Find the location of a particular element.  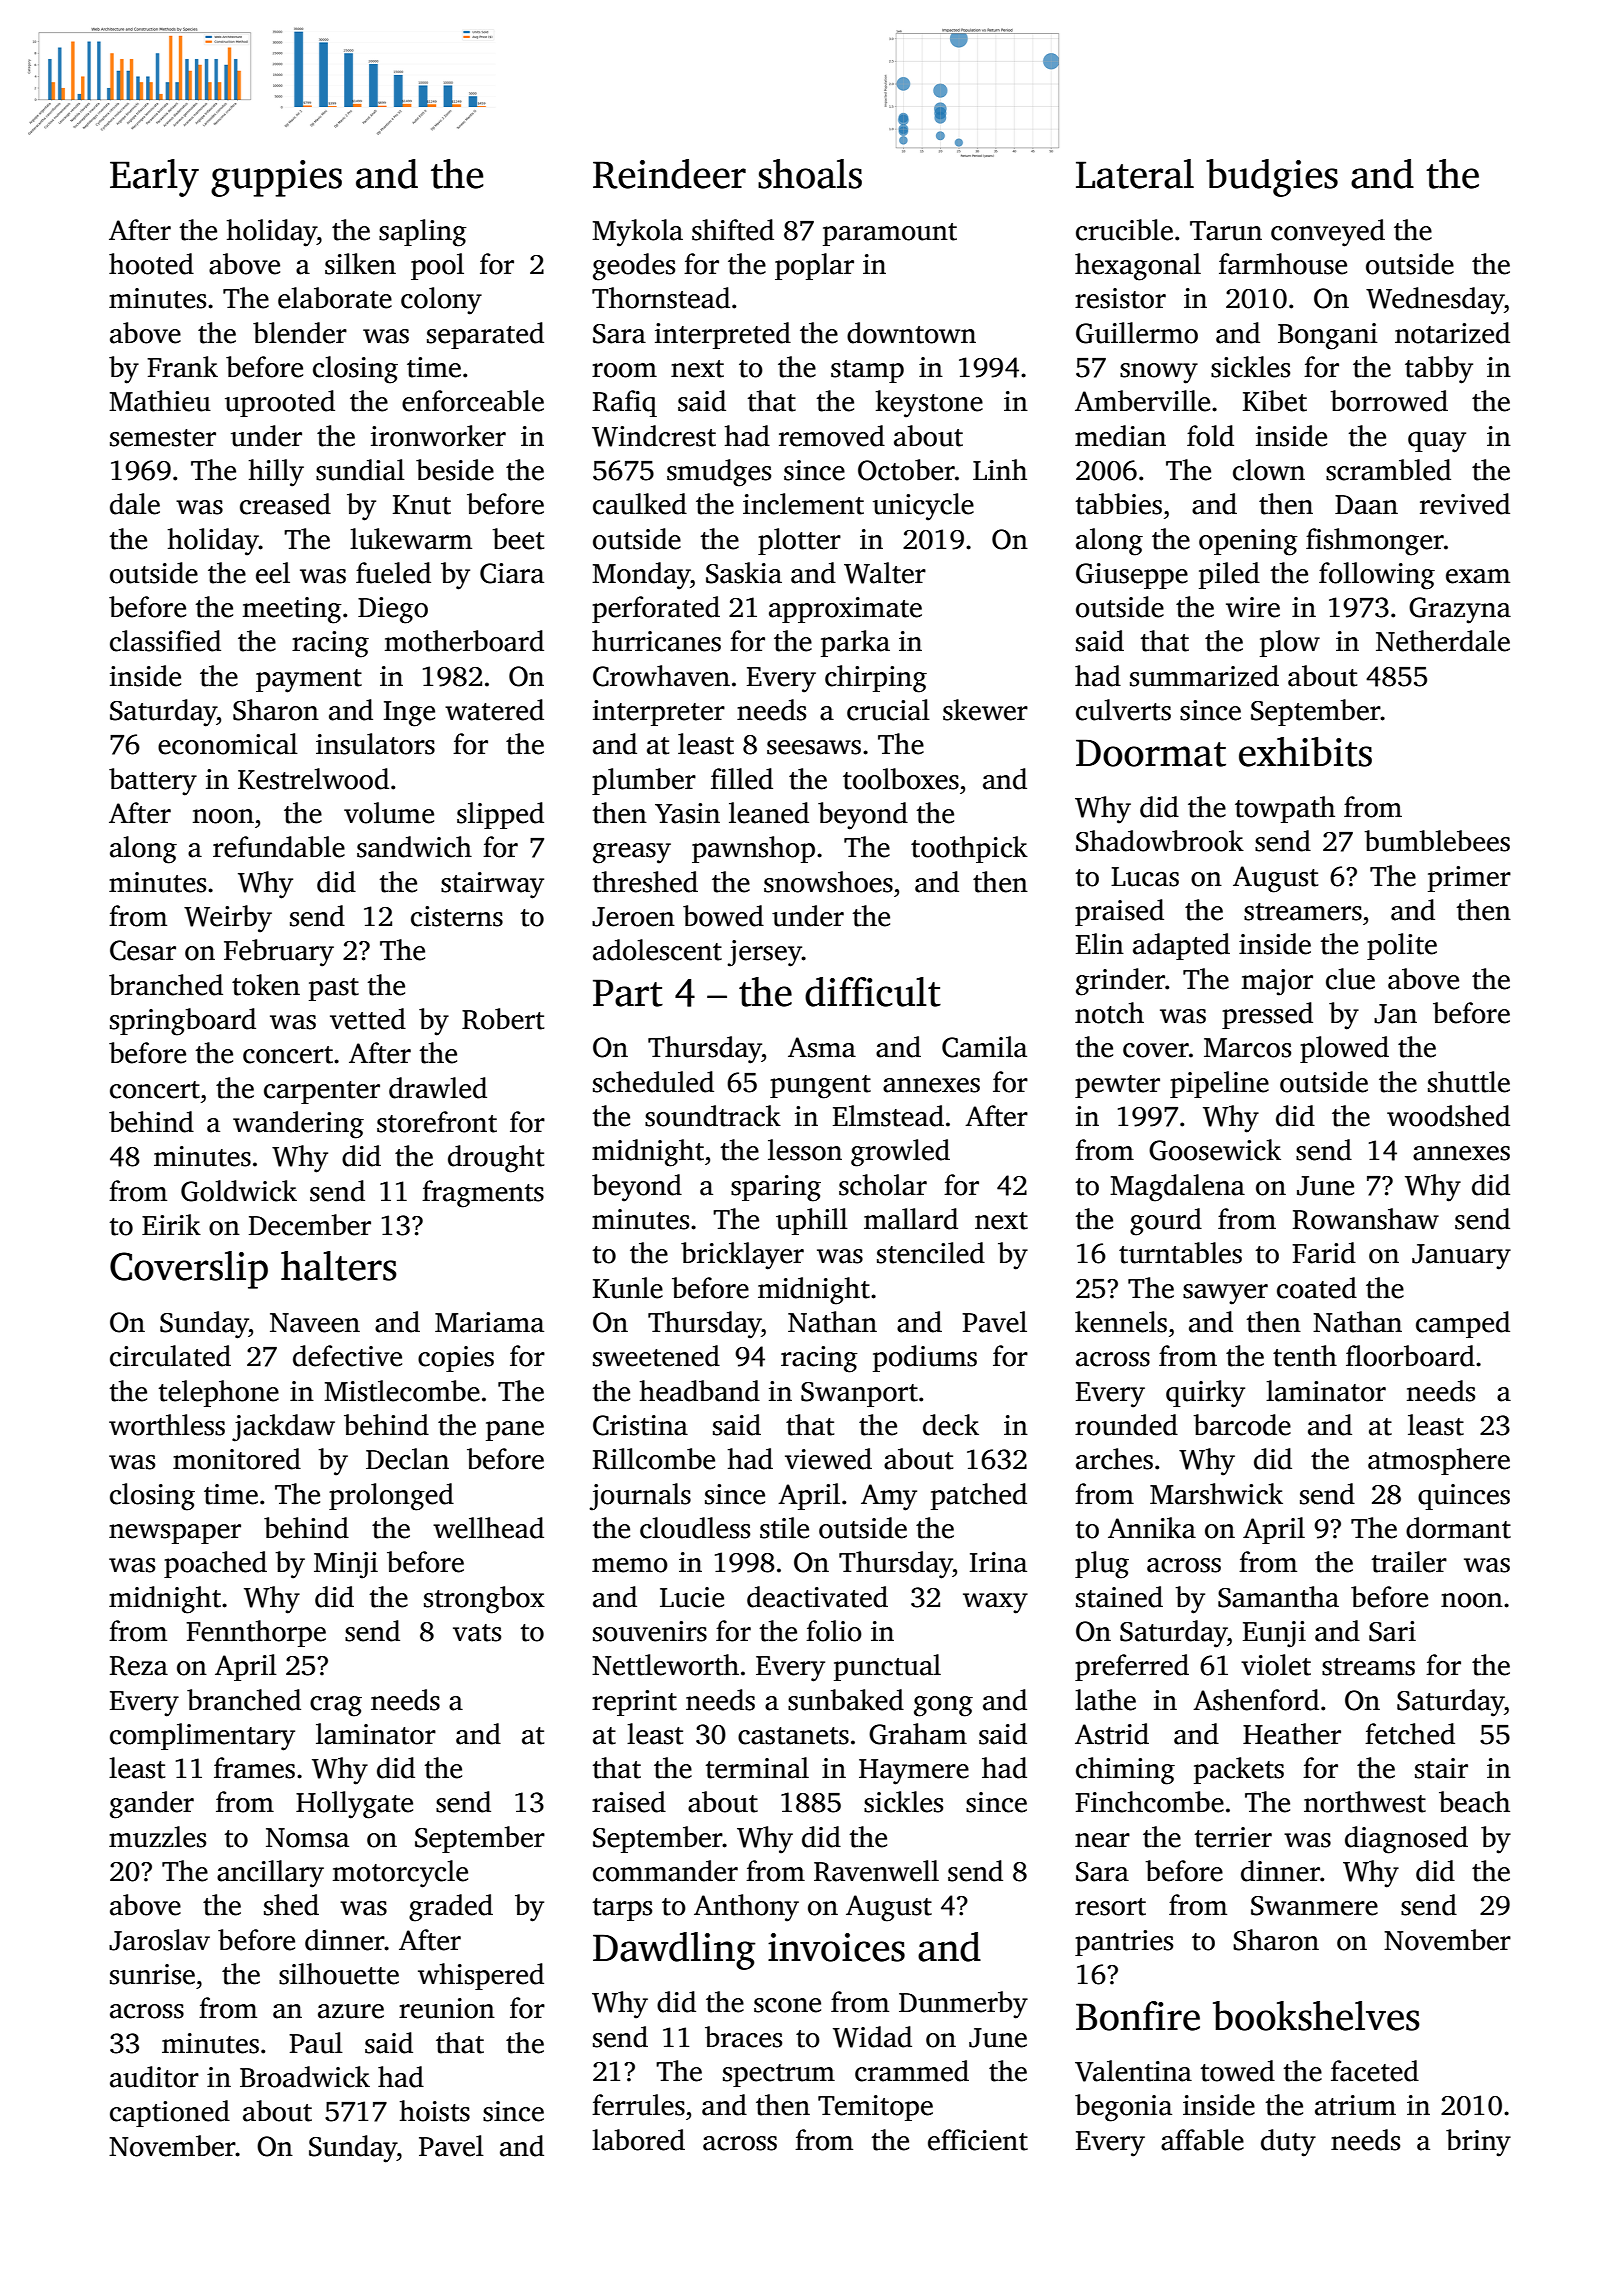

cloudless is located at coordinates (695, 1528).
